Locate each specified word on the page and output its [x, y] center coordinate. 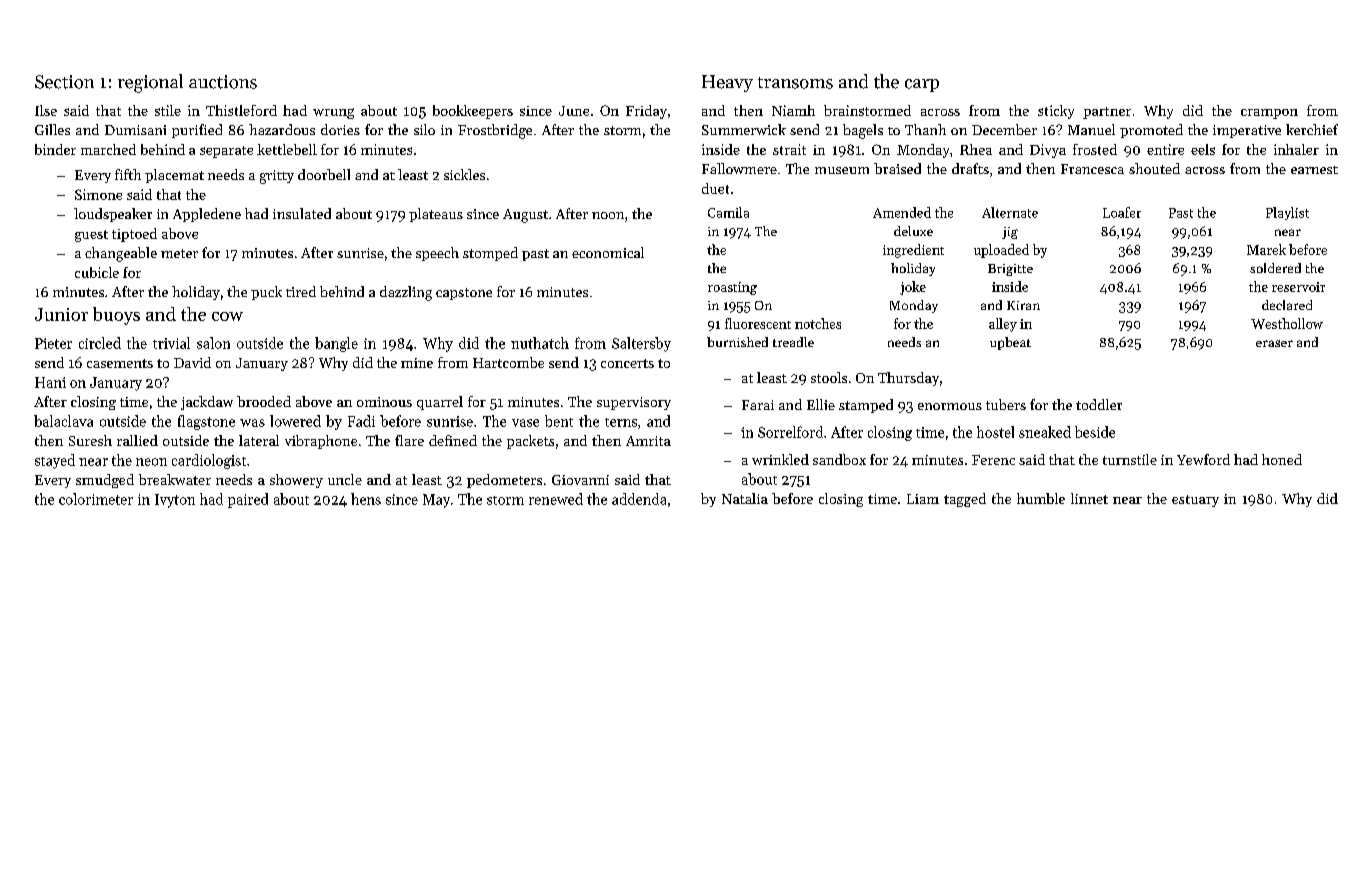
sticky [1056, 112]
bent [559, 421]
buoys [116, 316]
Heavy [727, 83]
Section [64, 82]
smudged [105, 481]
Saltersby [641, 344]
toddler [1099, 404]
